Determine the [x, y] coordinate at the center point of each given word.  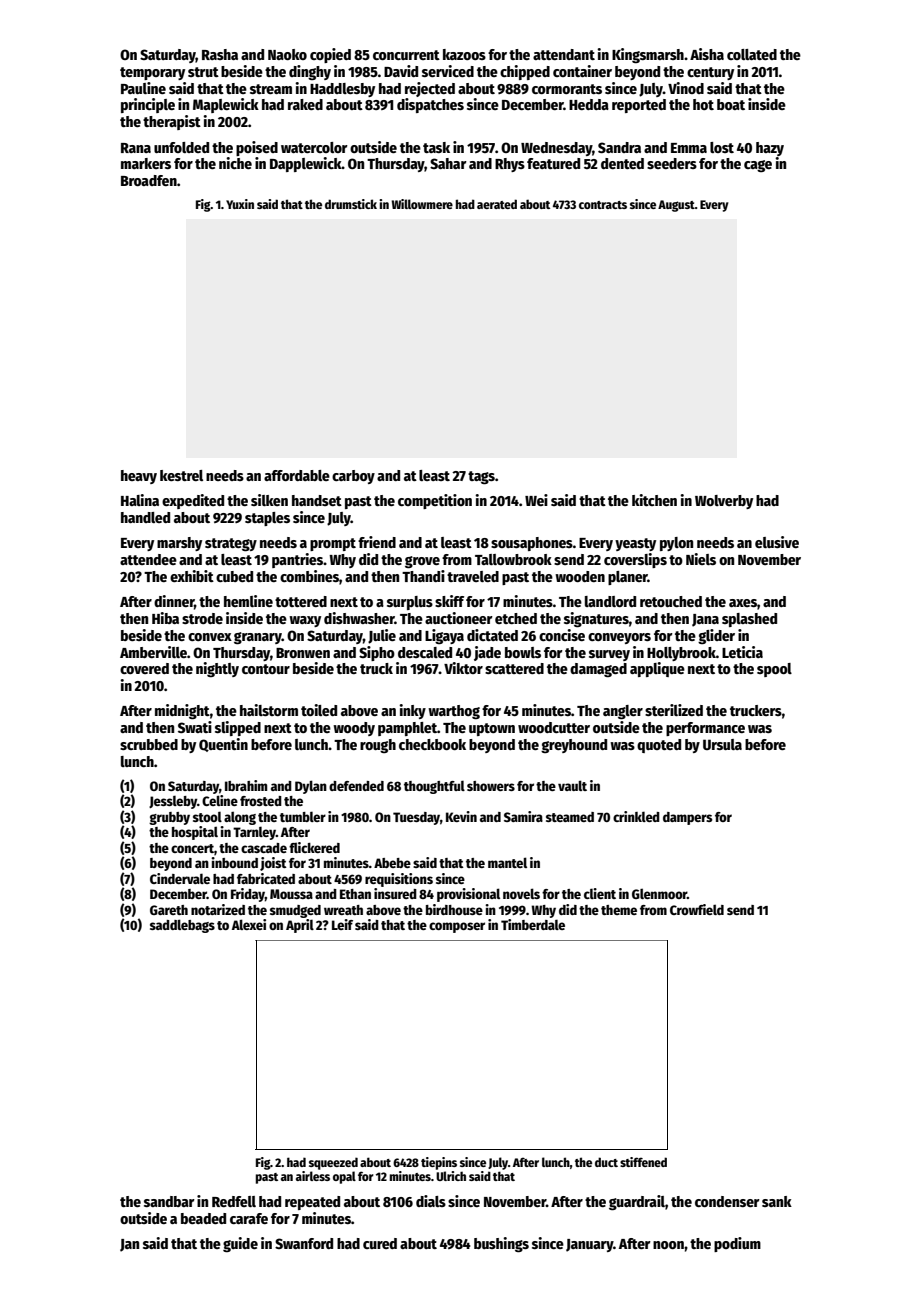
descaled [425, 652]
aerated [497, 204]
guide [240, 1244]
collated [752, 54]
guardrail [637, 1203]
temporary [152, 73]
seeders [672, 163]
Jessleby [173, 802]
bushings [501, 1245]
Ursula [722, 744]
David [401, 71]
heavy [139, 477]
